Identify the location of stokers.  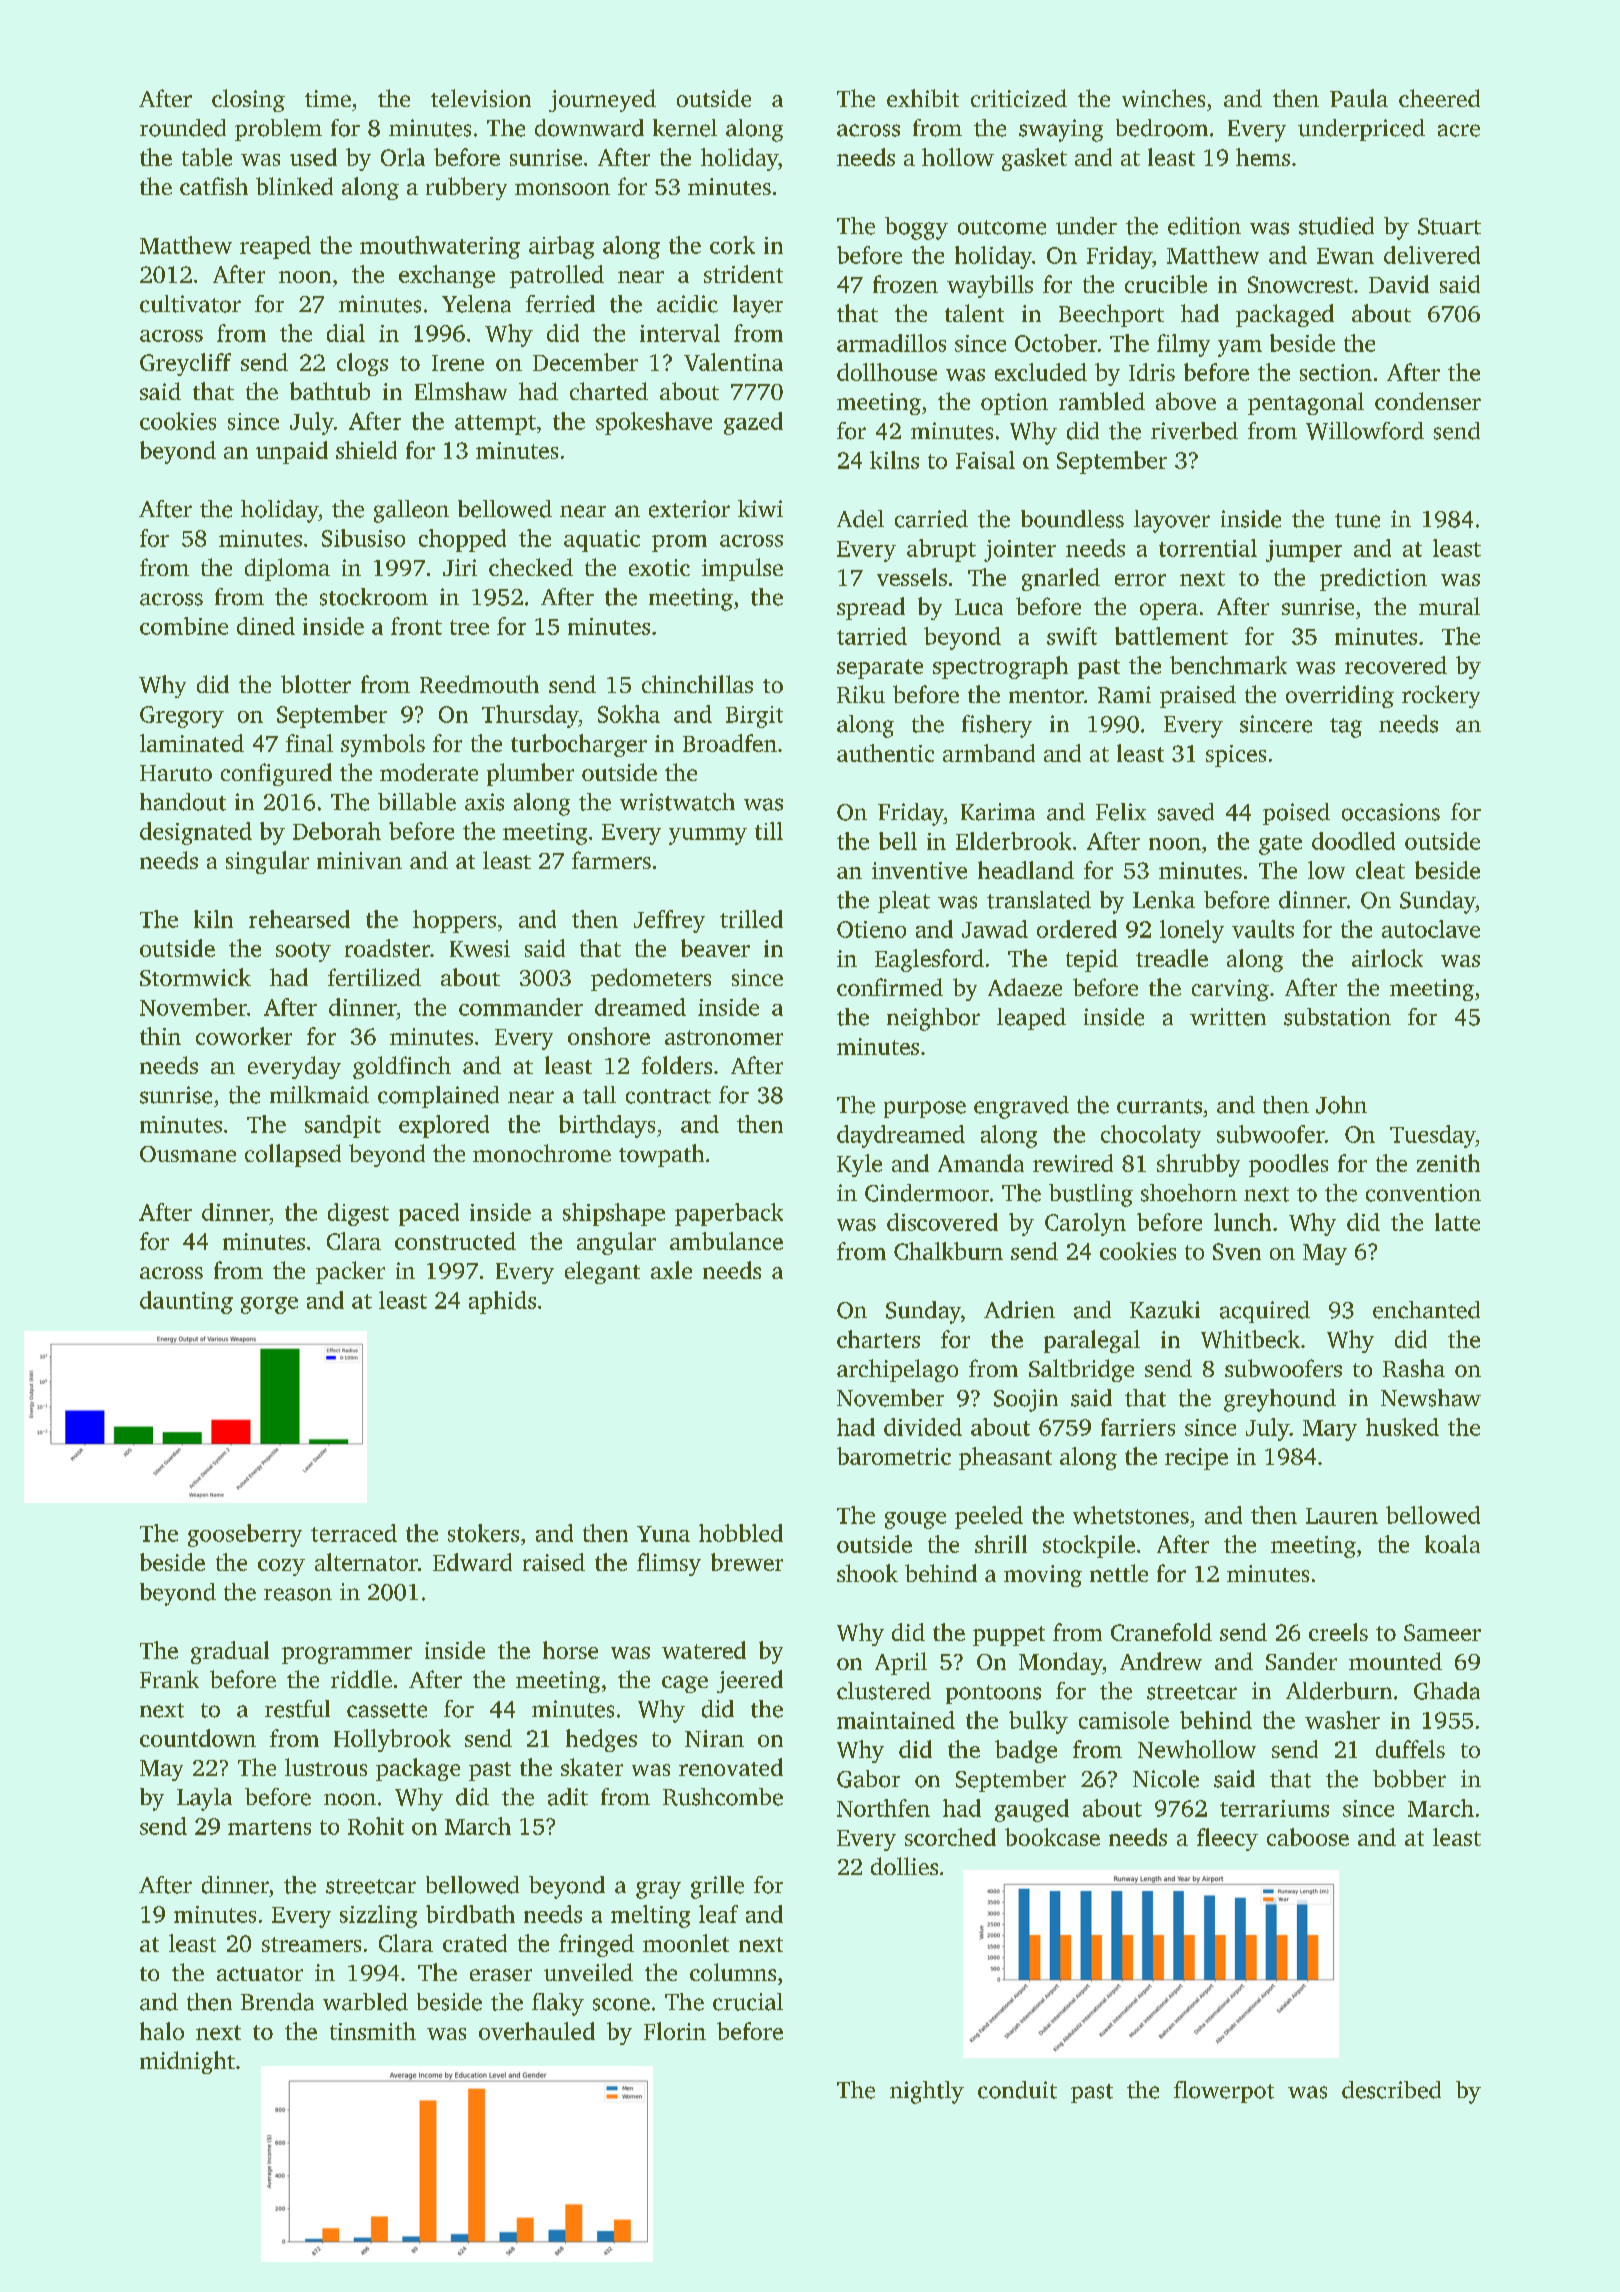
(483, 1533).
